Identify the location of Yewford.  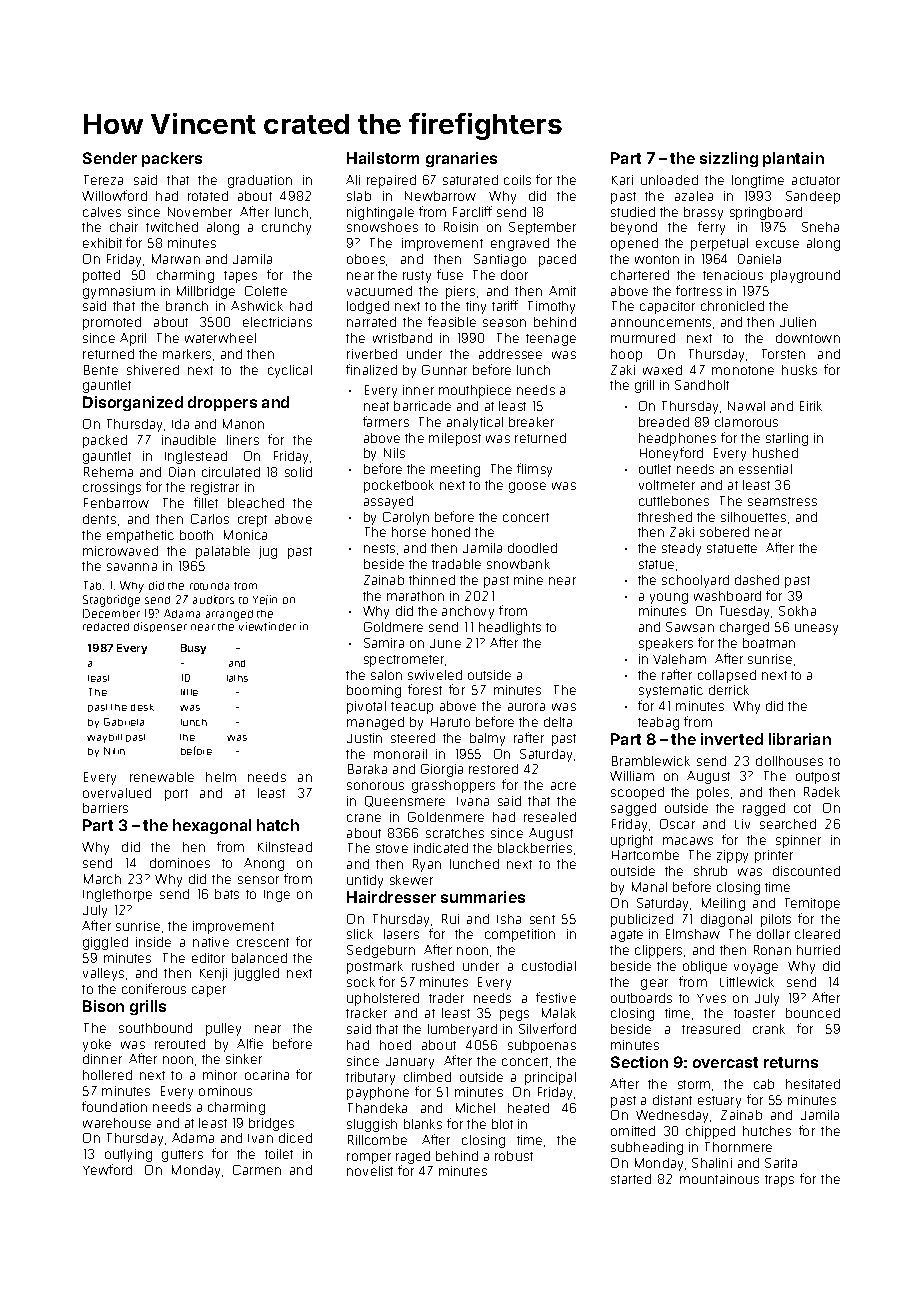
(107, 1169).
